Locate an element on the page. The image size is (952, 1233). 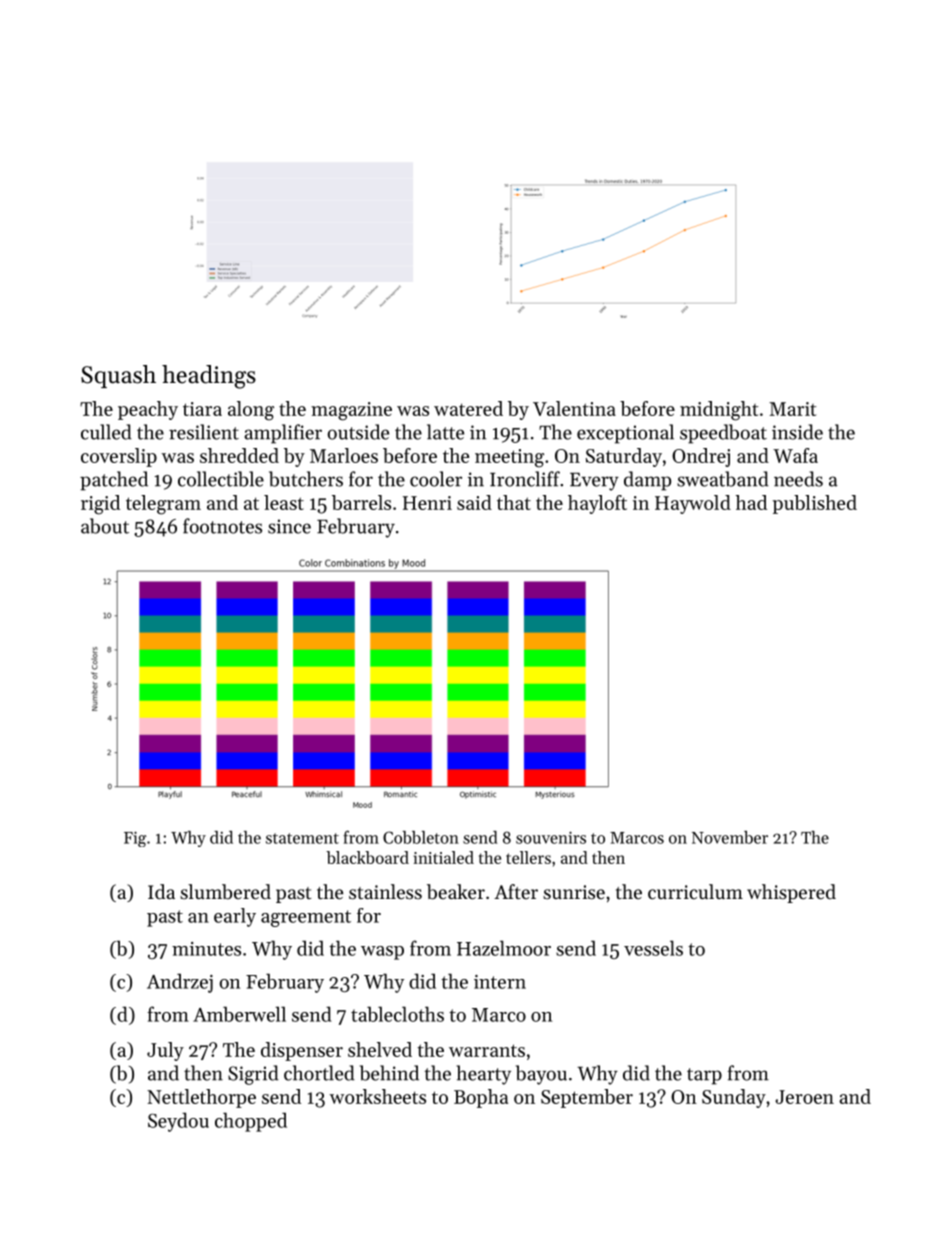
Andrzej is located at coordinates (180, 983).
